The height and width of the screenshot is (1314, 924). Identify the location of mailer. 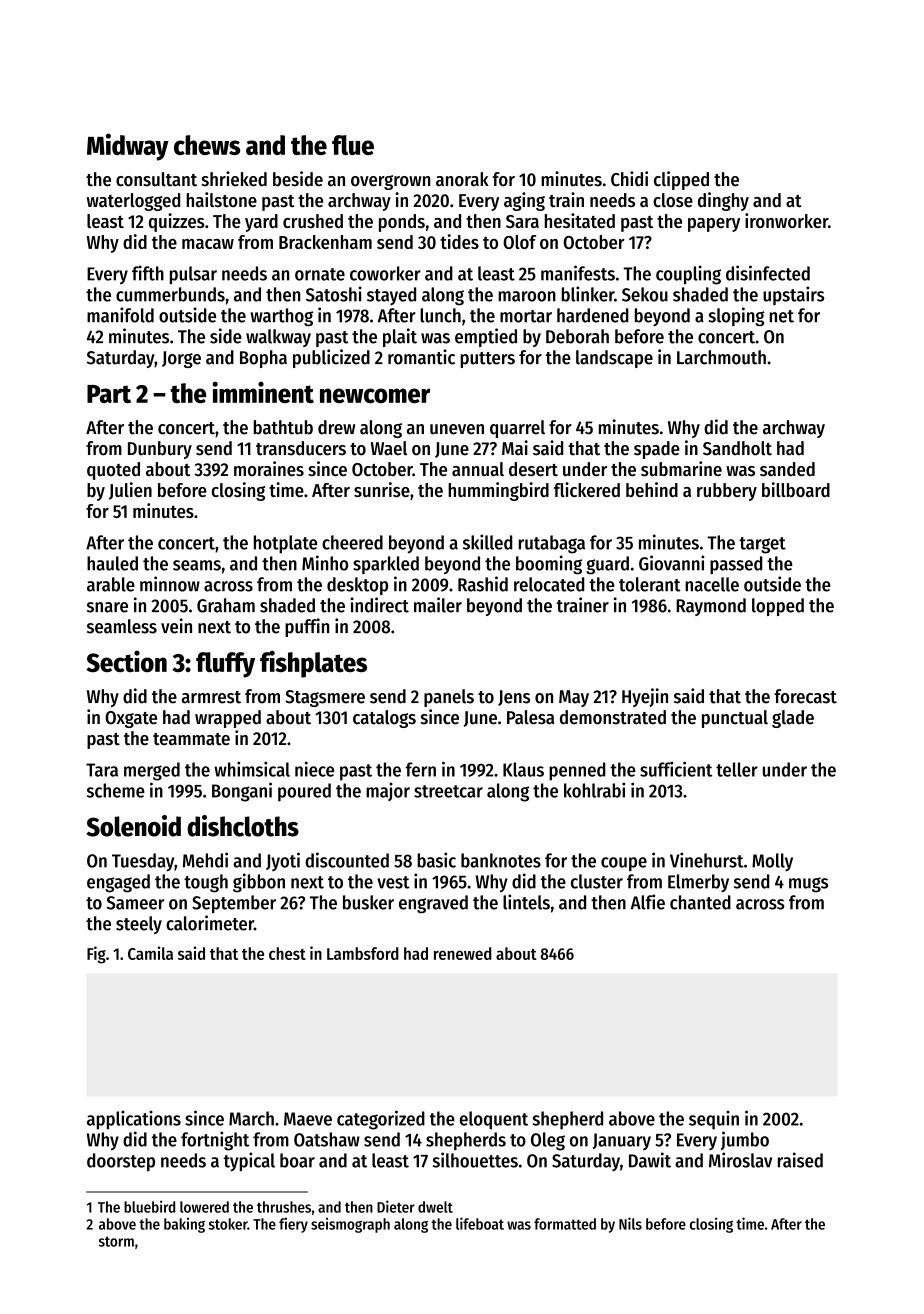
(438, 605).
